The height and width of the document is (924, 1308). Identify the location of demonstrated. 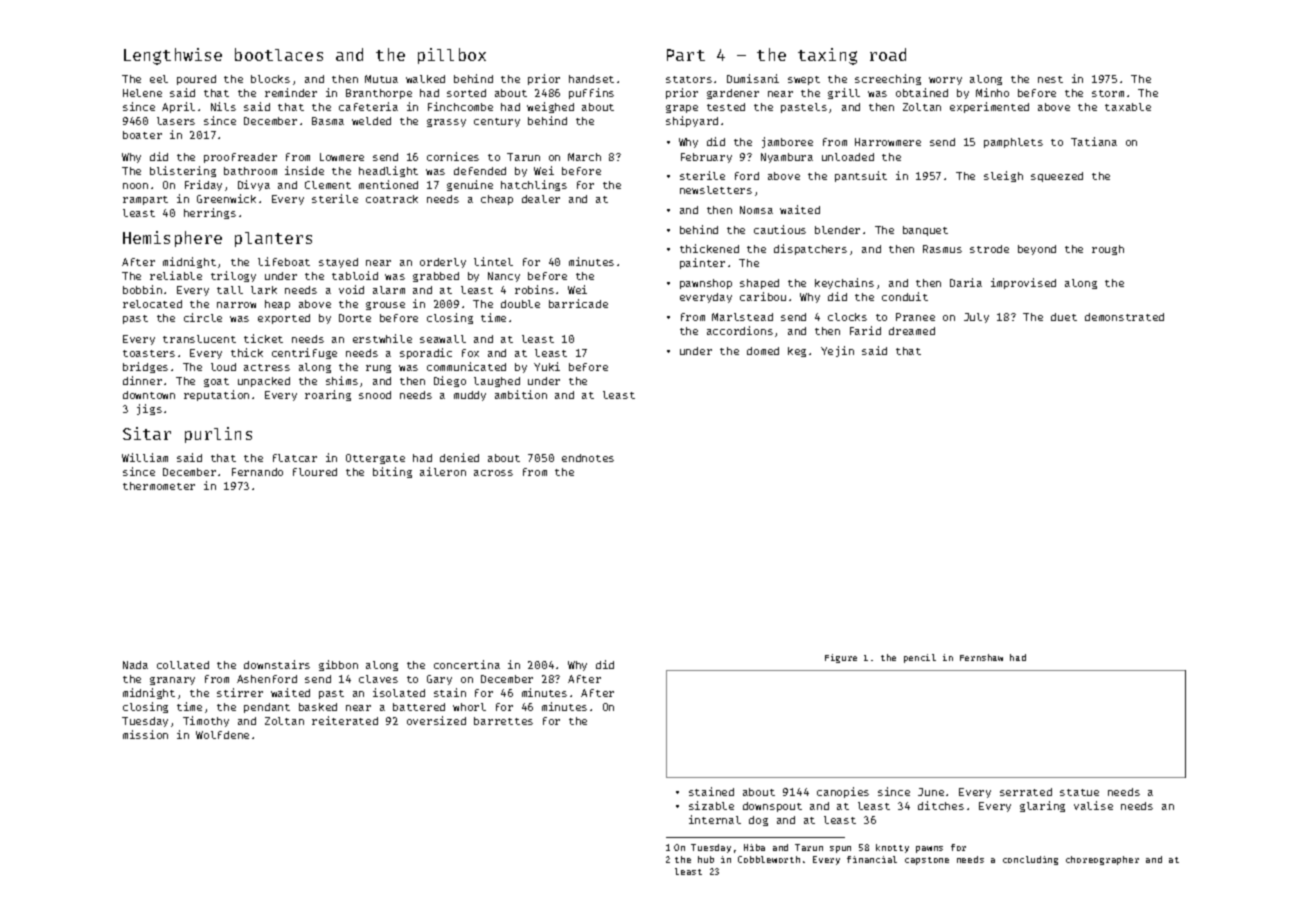
(1124, 317).
